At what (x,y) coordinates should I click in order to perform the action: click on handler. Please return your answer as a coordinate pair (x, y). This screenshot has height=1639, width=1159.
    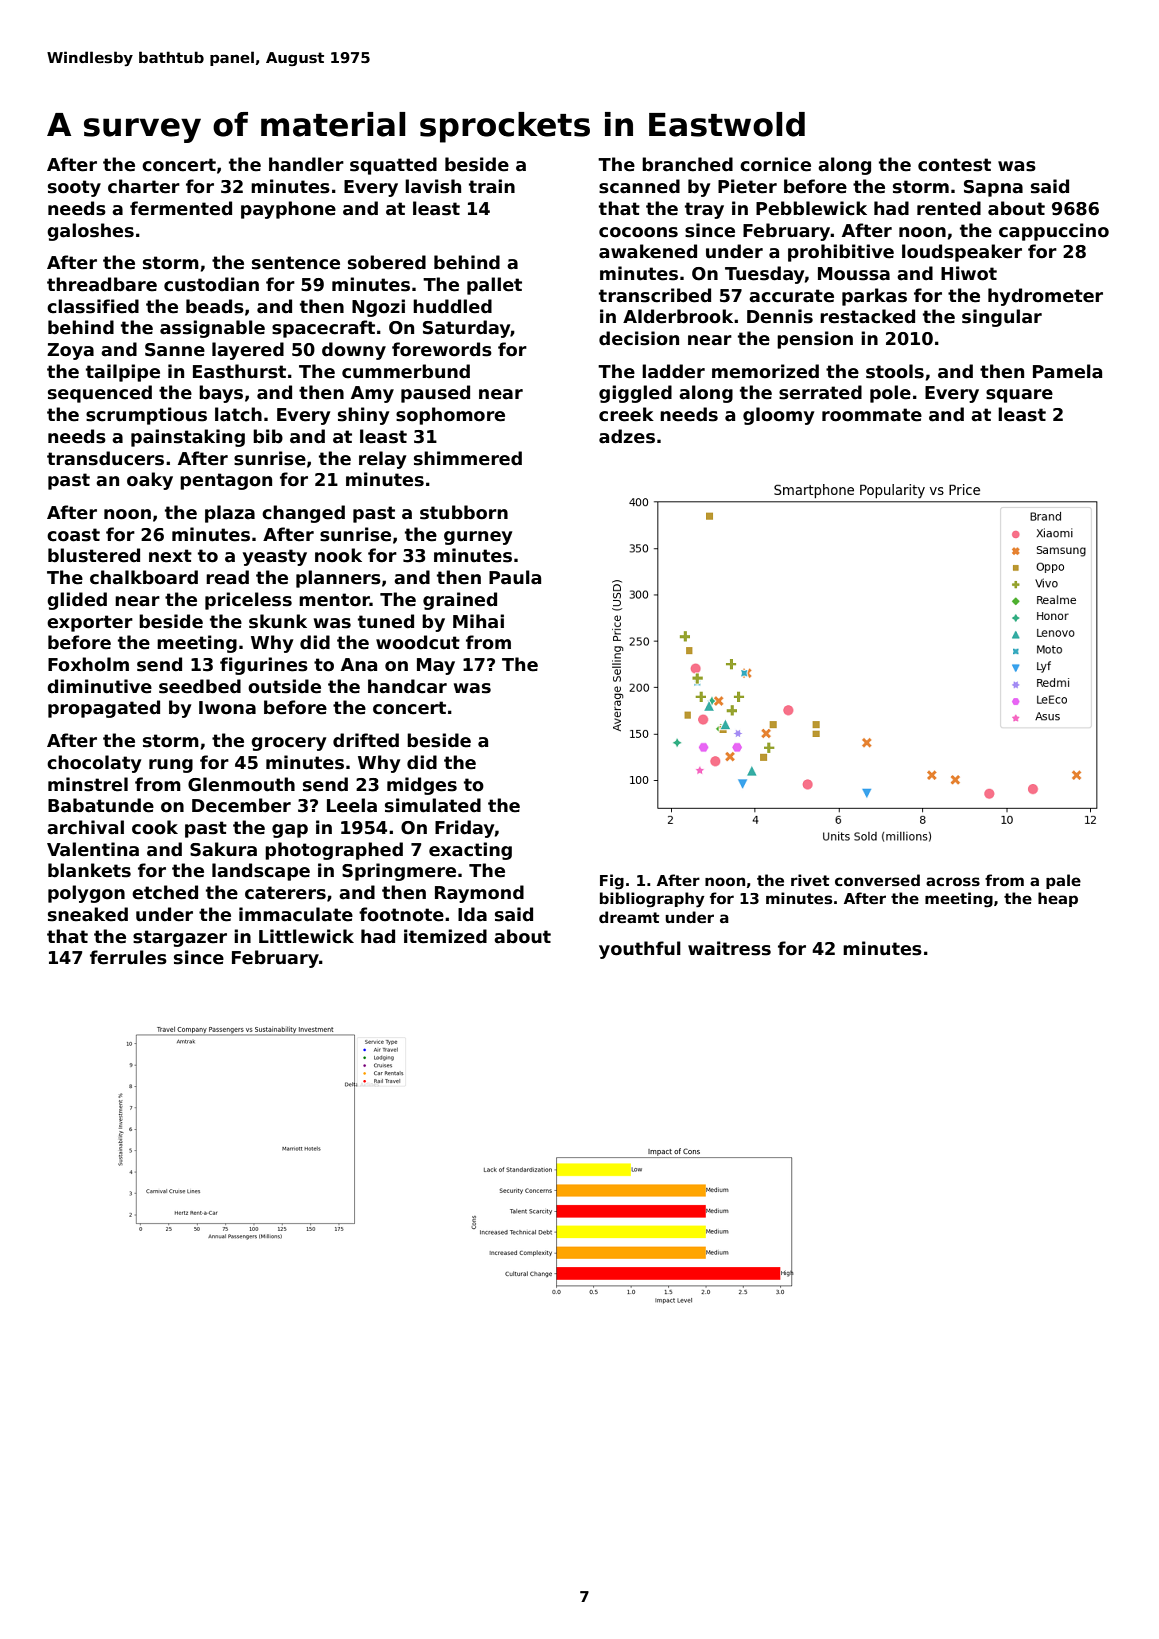
    Looking at the image, I should click on (306, 164).
